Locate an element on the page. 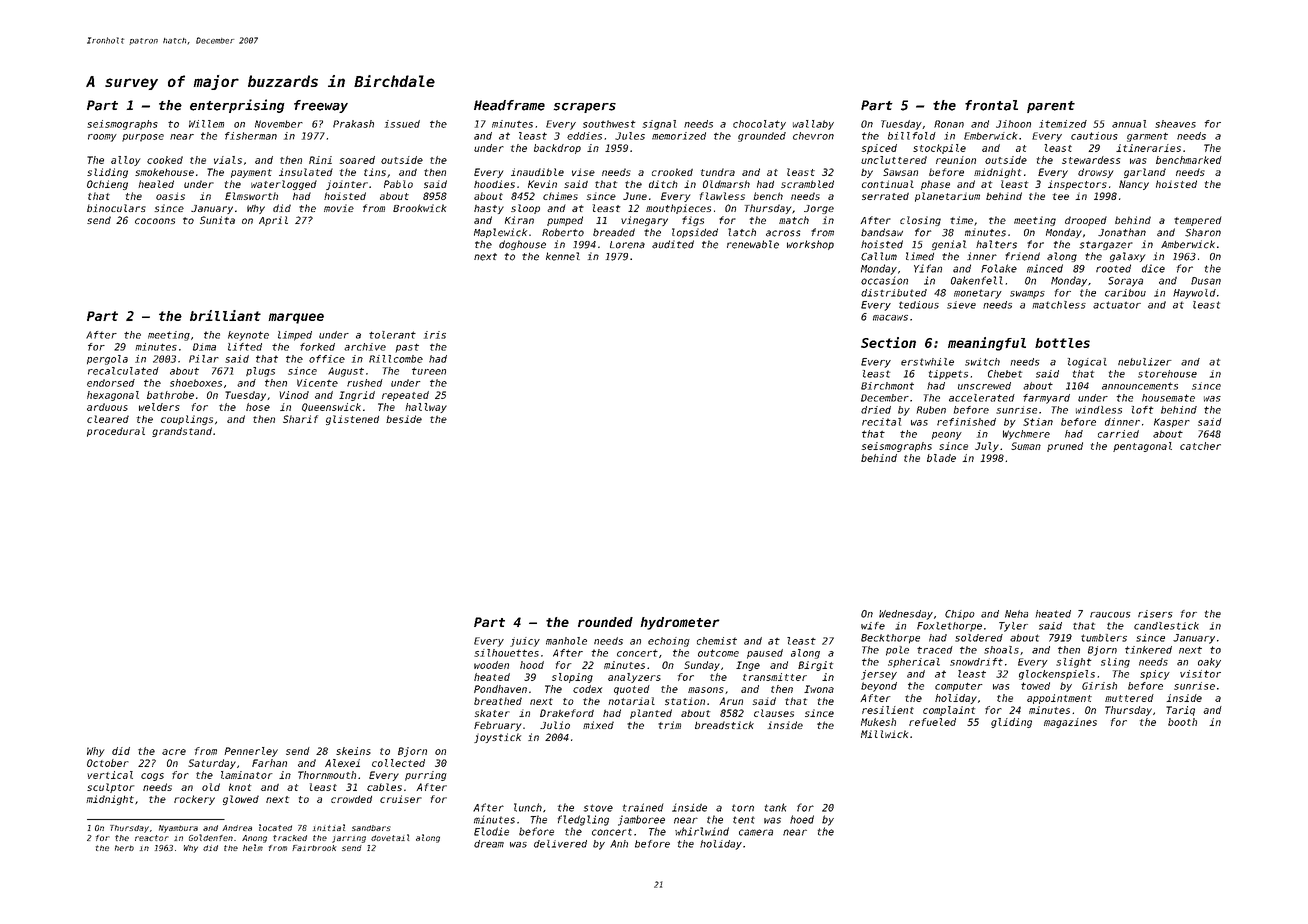  genial is located at coordinates (949, 245).
